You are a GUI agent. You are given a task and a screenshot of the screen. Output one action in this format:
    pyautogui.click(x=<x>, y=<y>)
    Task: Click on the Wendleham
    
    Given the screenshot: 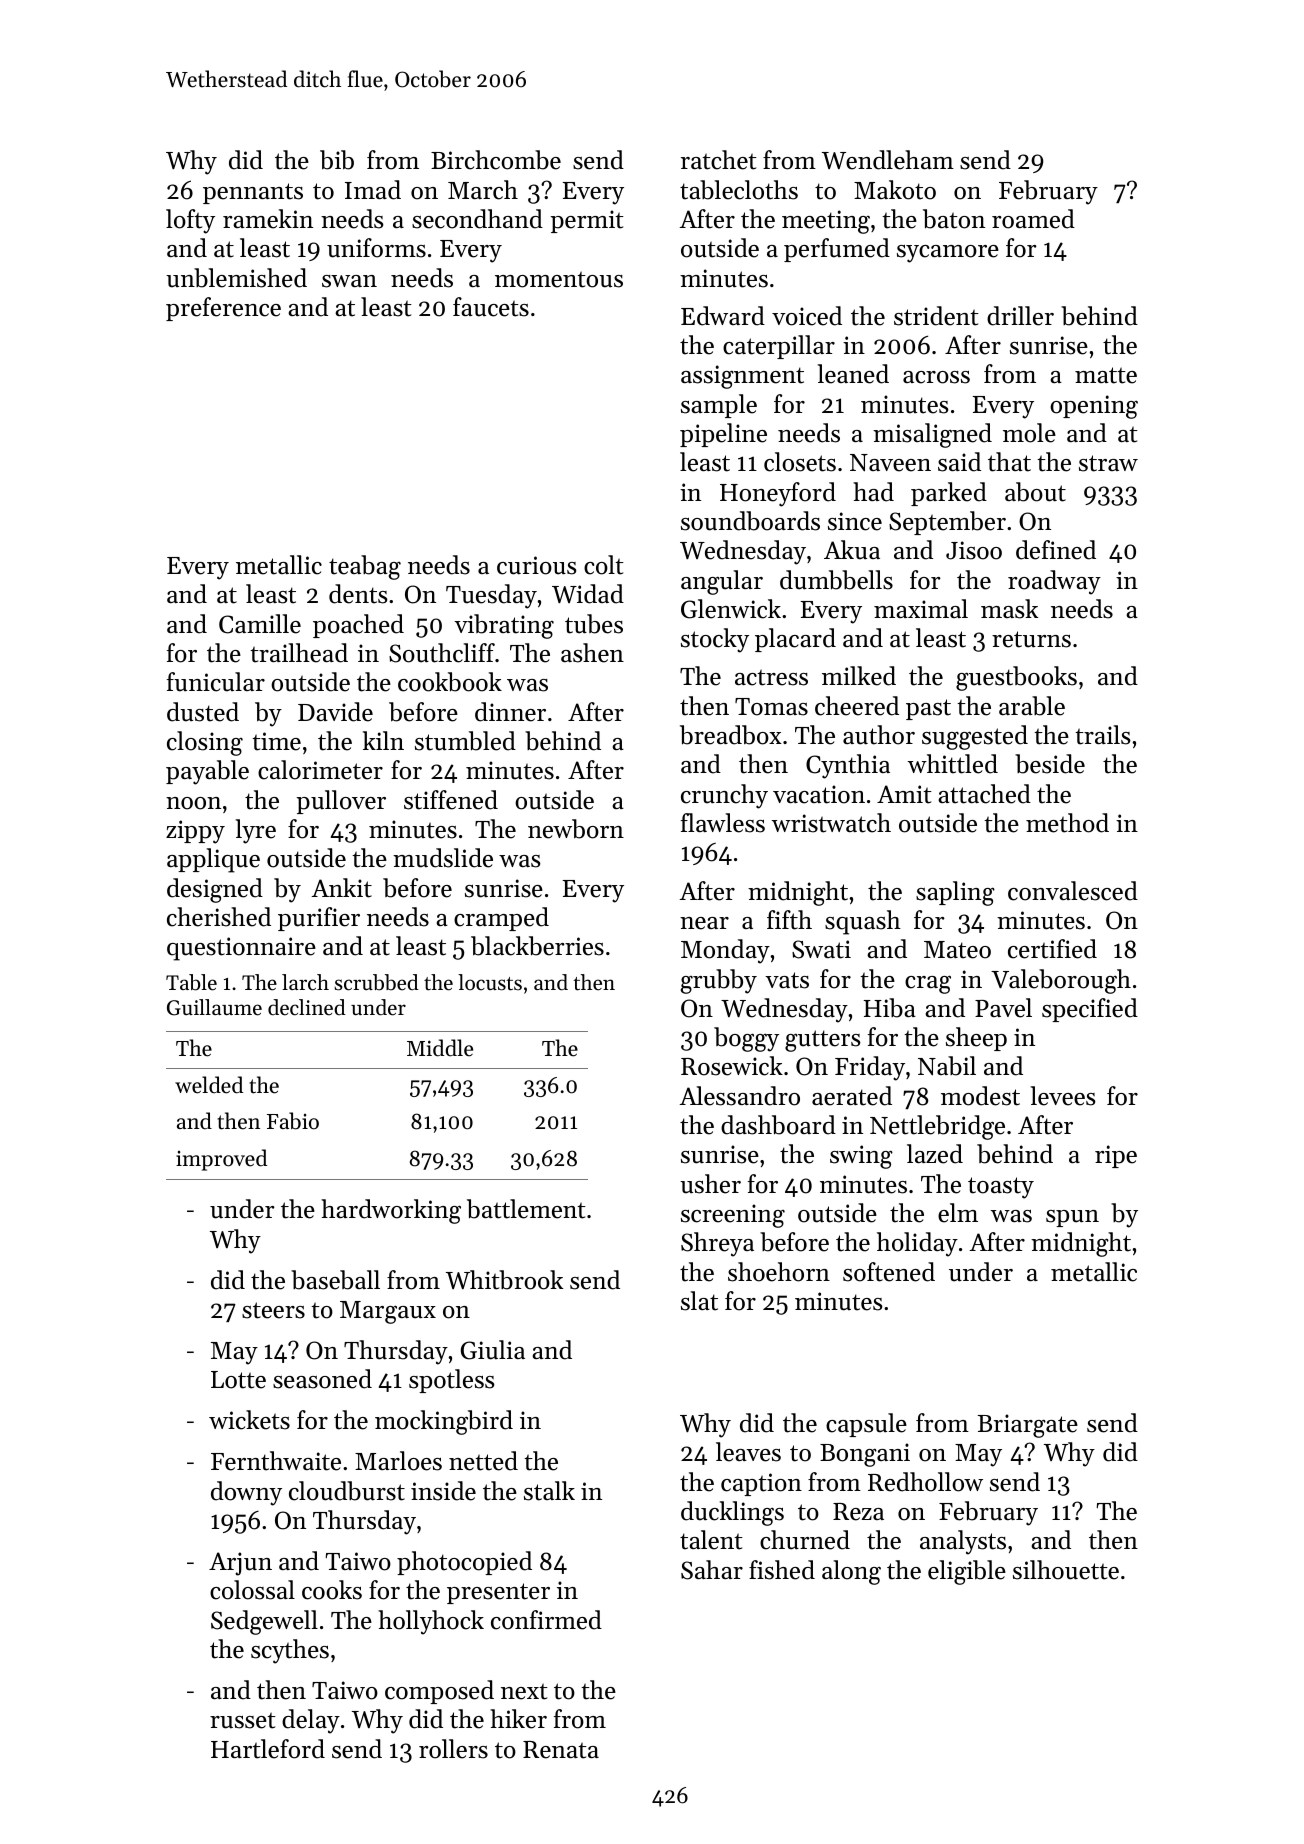 What is the action you would take?
    pyautogui.click(x=888, y=160)
